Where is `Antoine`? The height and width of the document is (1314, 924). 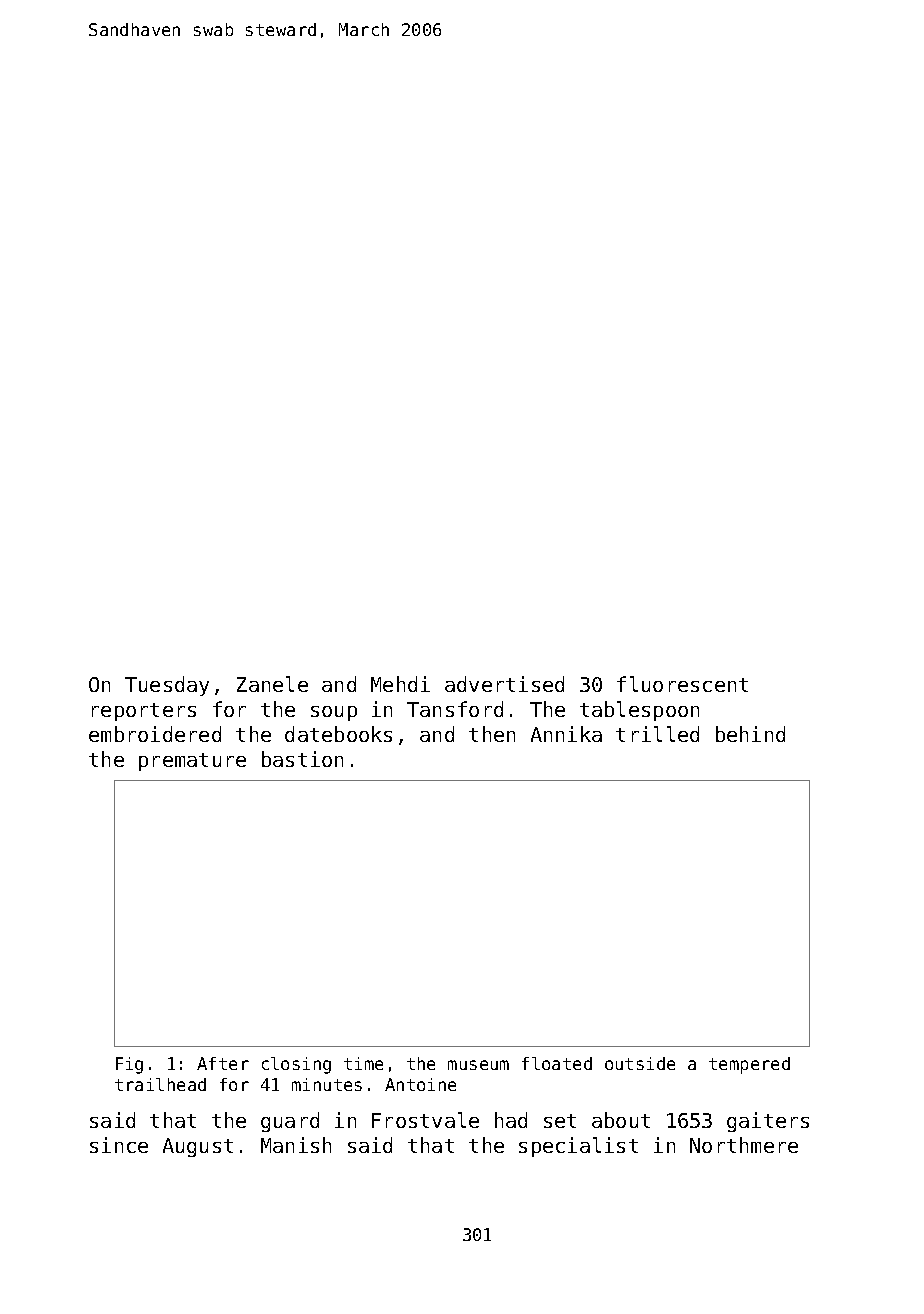 Antoine is located at coordinates (420, 1084).
